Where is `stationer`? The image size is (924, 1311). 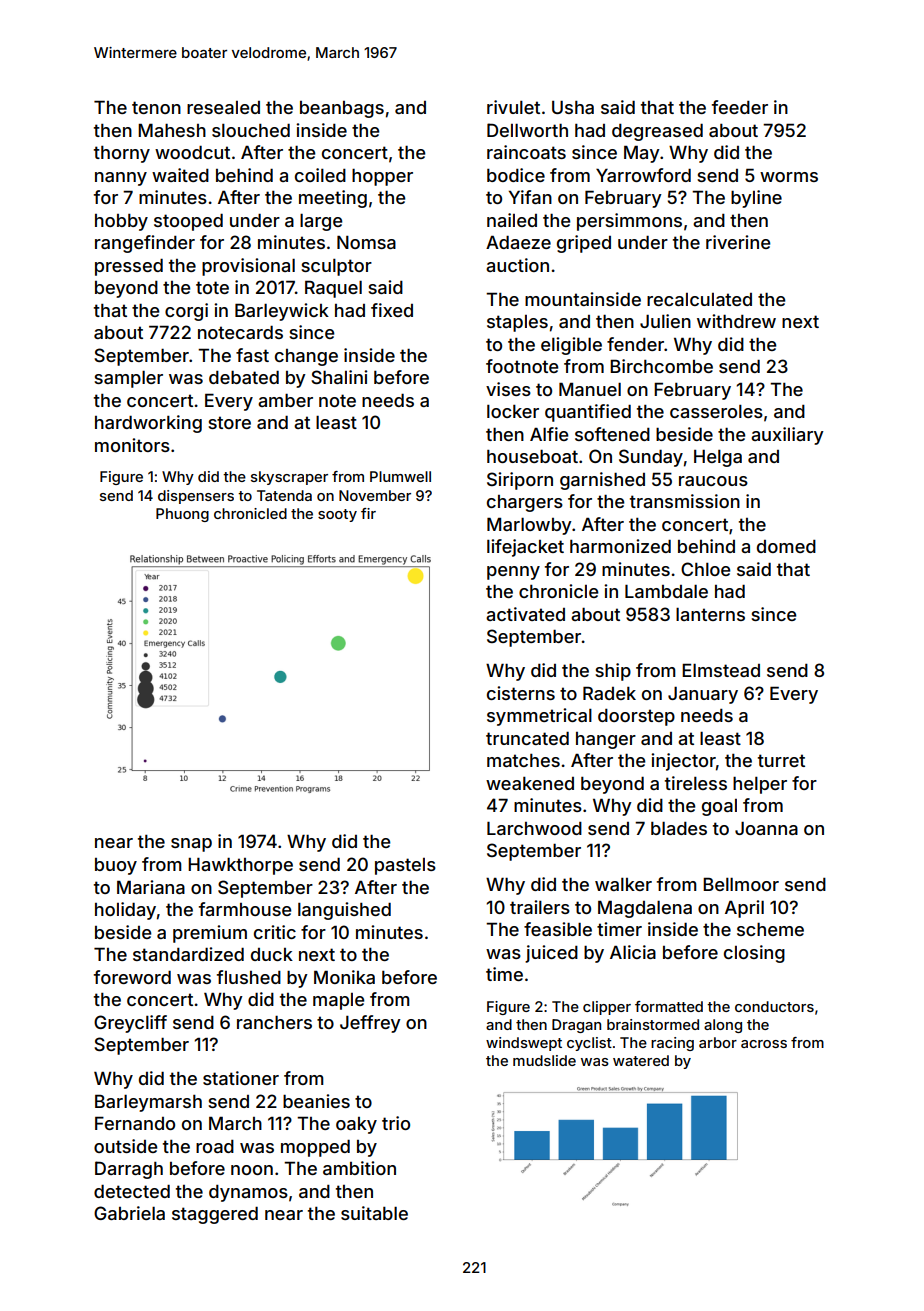
stationer is located at coordinates (241, 1078).
